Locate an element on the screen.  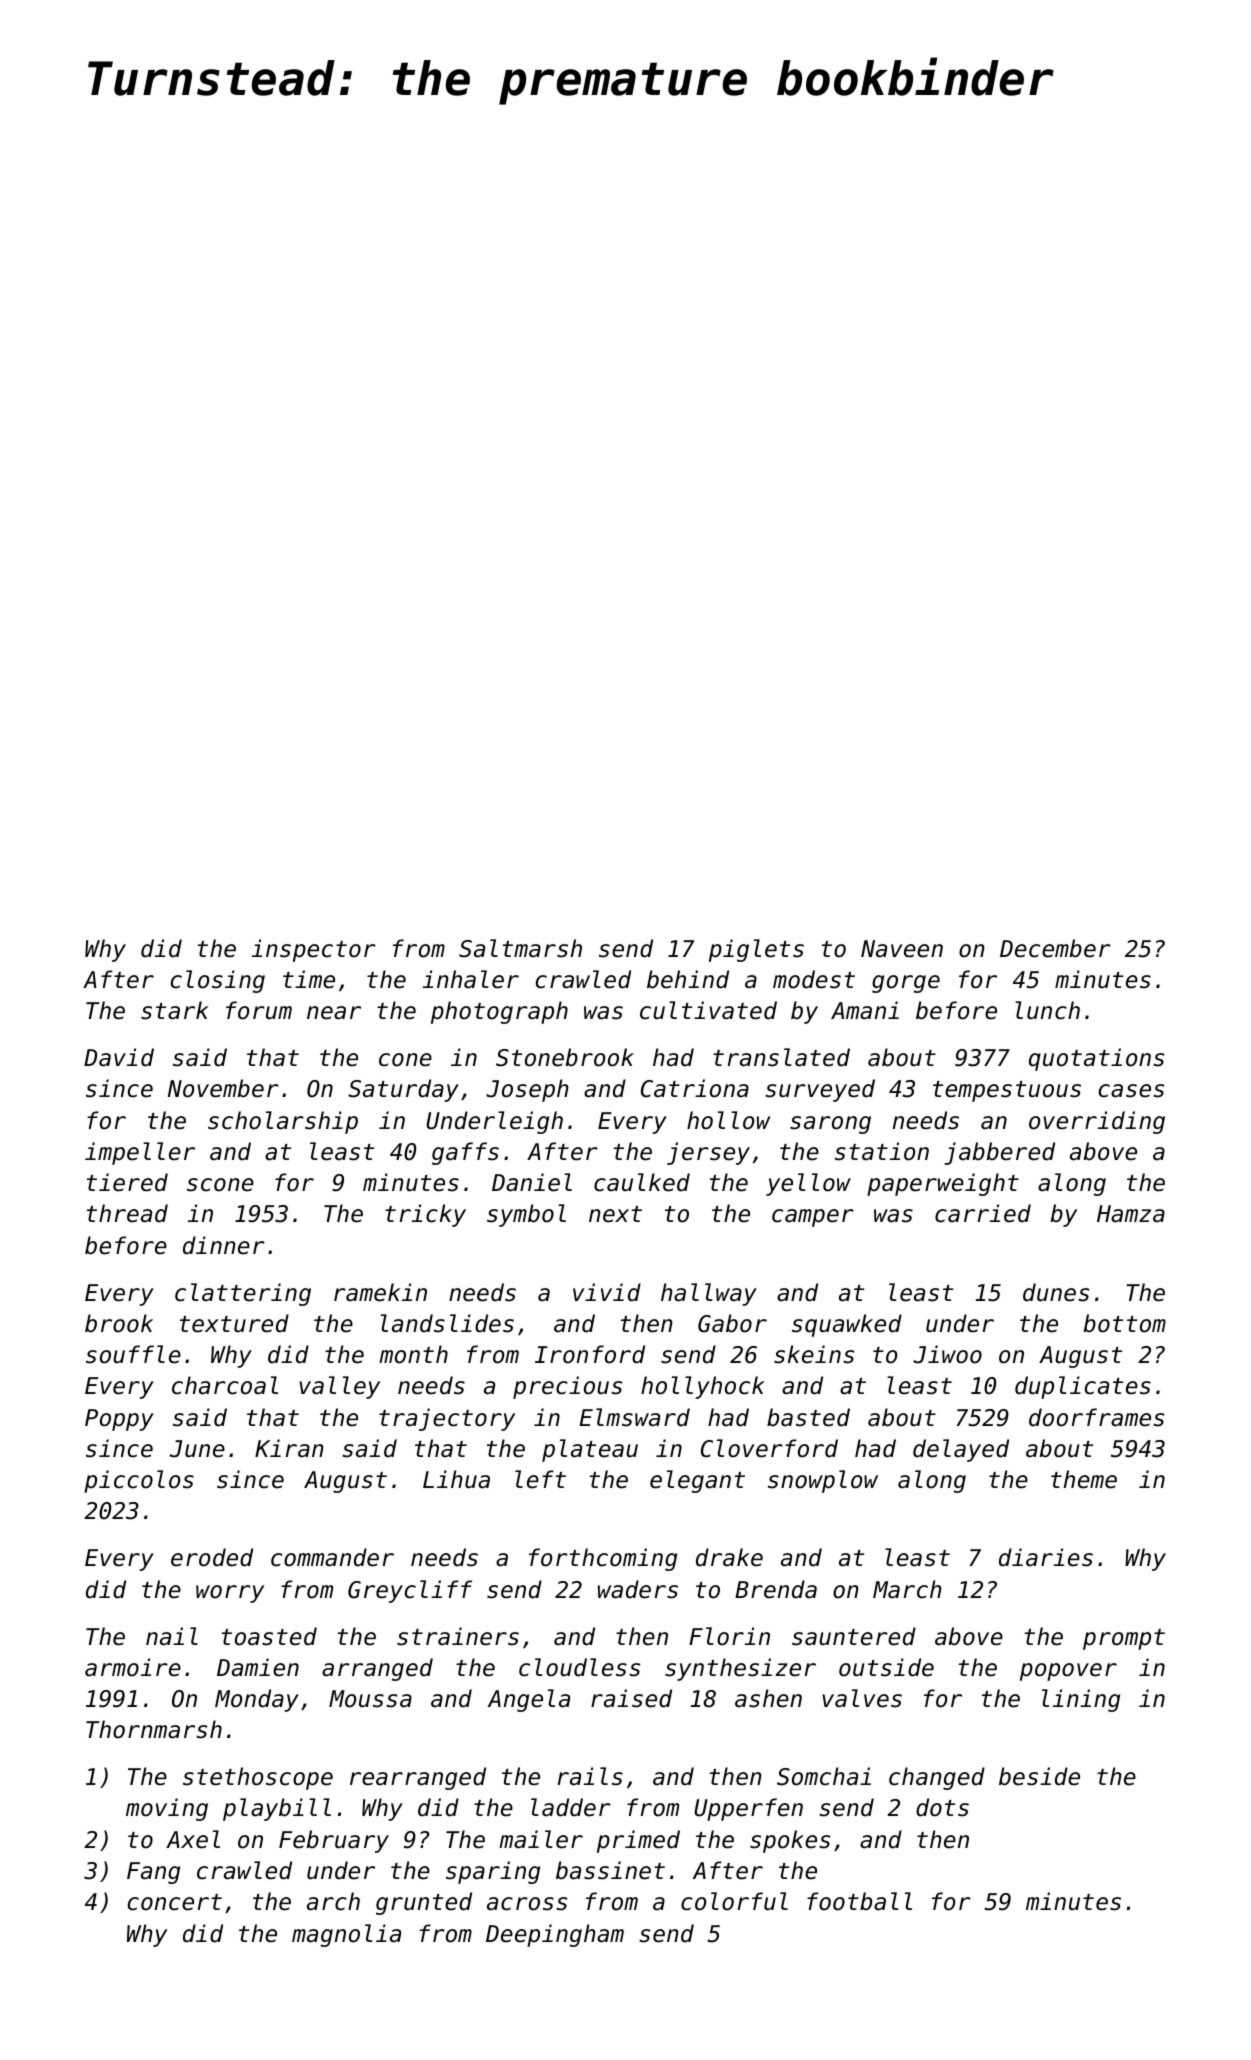
magnolia is located at coordinates (346, 1935).
